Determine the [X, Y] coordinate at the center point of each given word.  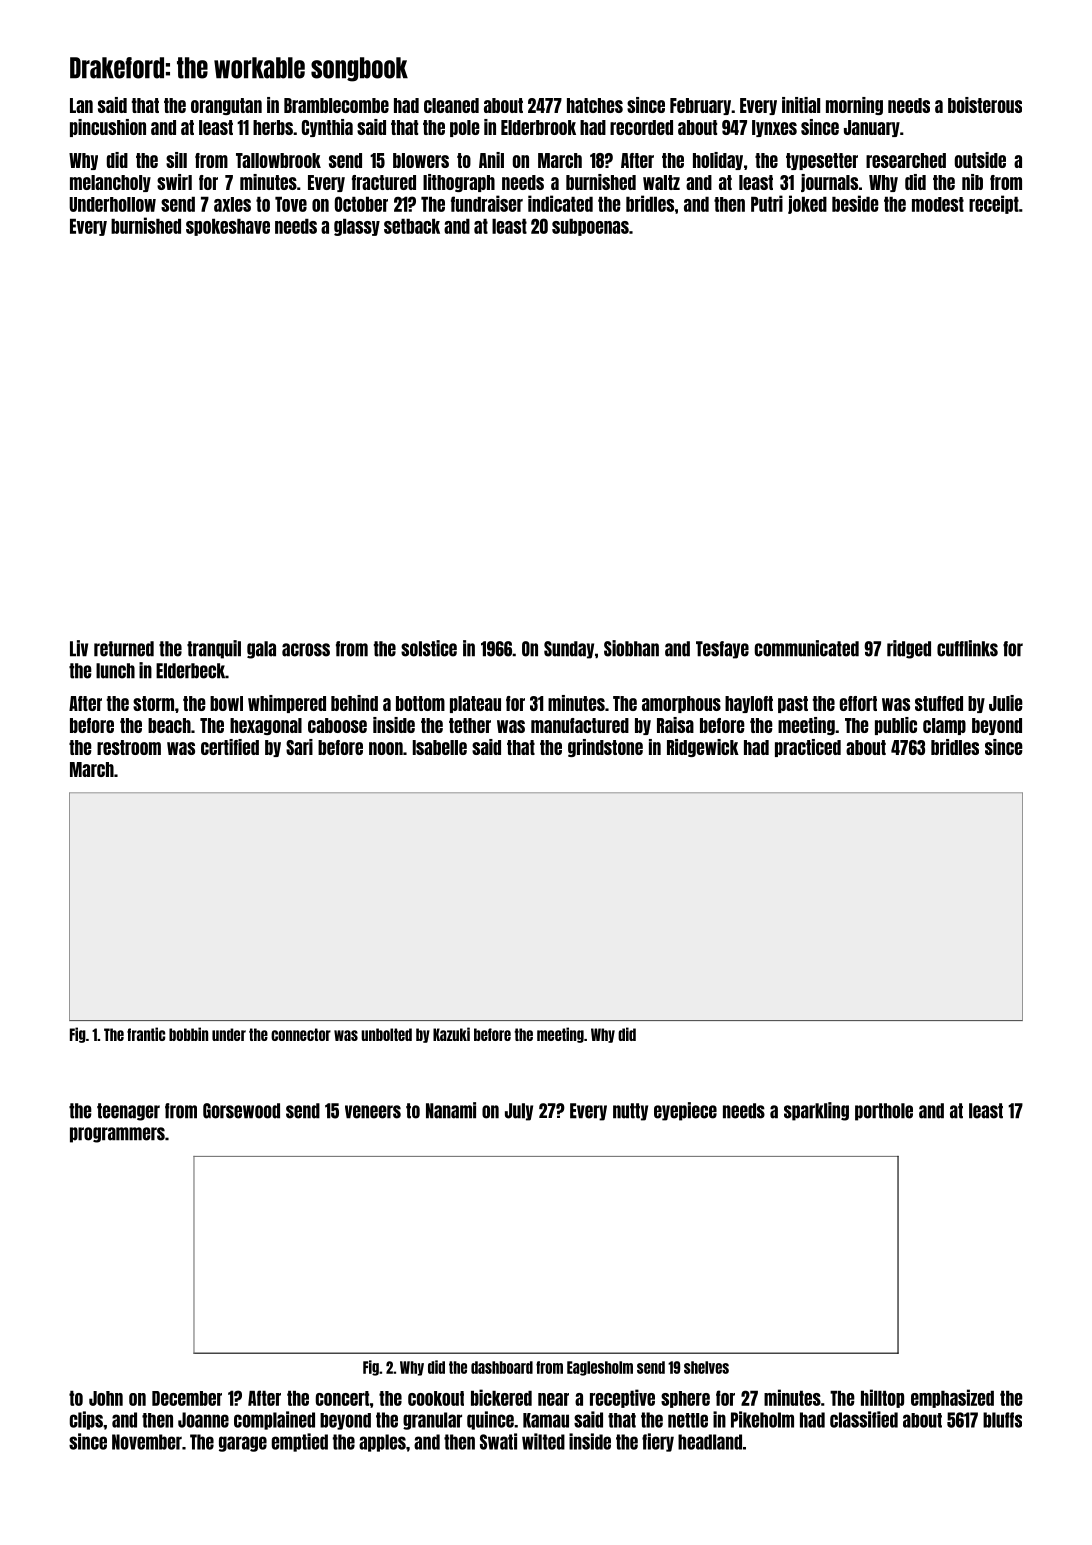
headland [710, 1442]
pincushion [108, 128]
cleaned [451, 105]
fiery [658, 1442]
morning [854, 106]
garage [243, 1444]
